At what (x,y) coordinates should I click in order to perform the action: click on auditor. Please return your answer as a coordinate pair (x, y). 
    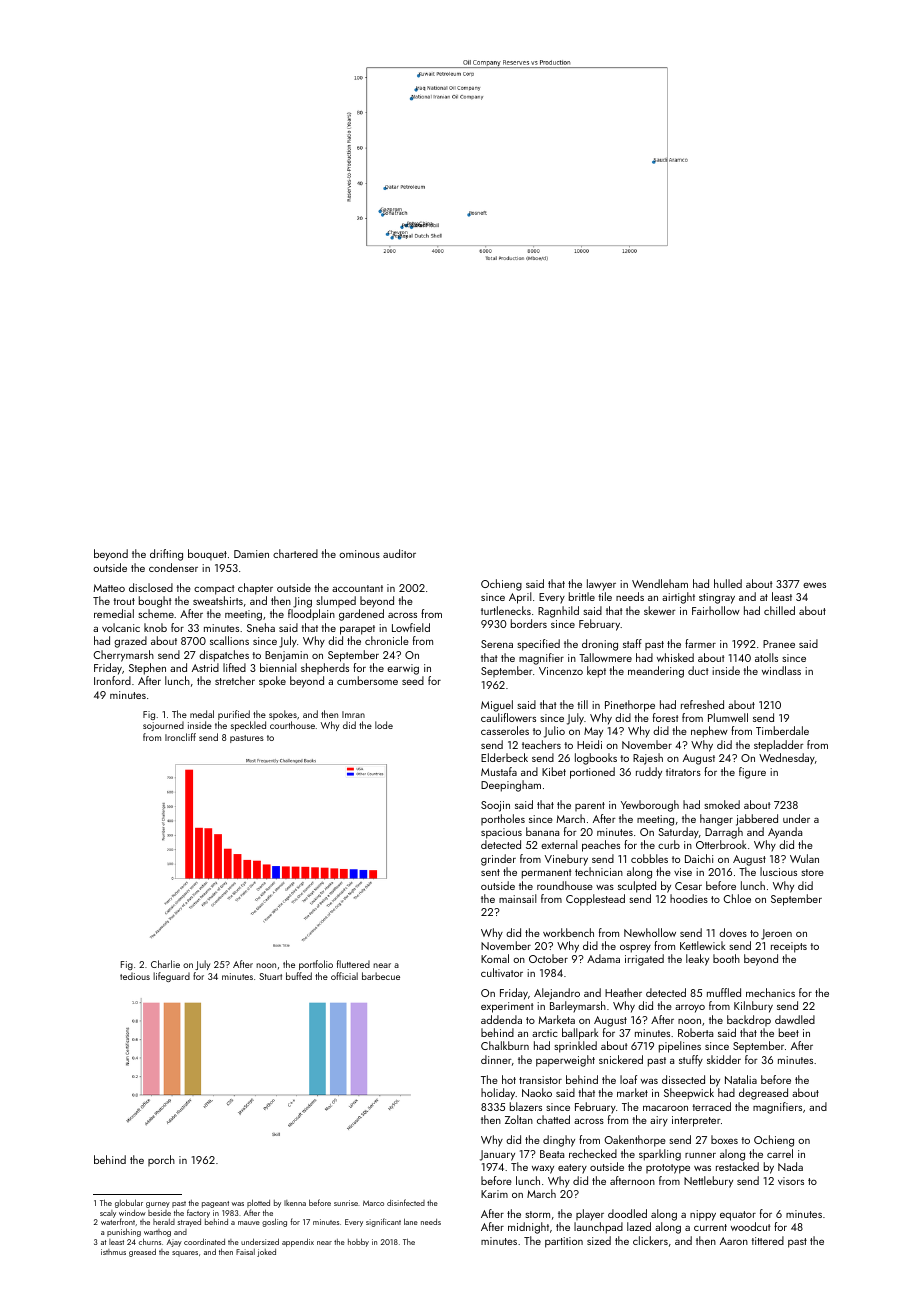
    Looking at the image, I should click on (399, 553).
